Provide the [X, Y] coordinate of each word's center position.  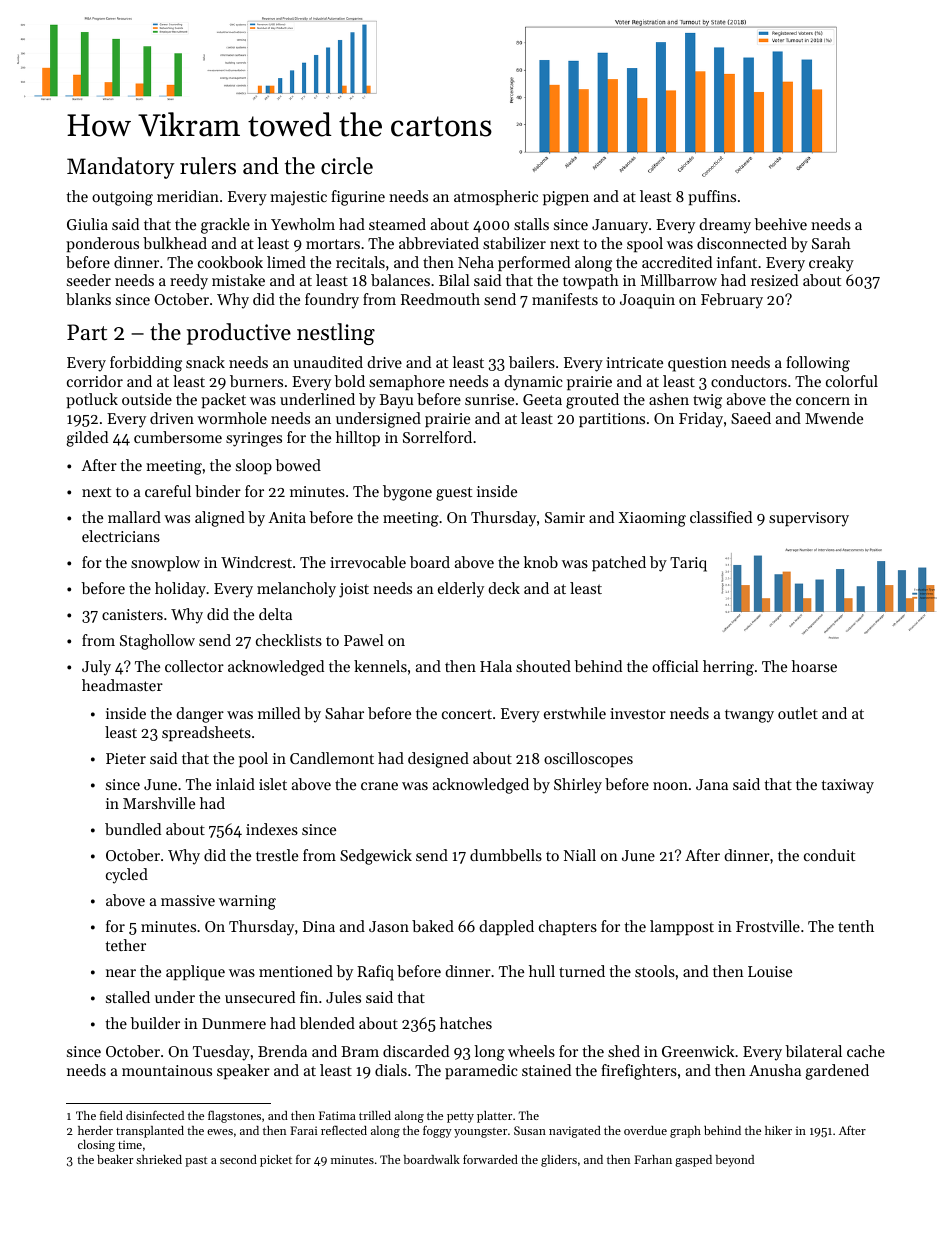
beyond [735, 1161]
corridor [95, 381]
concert [467, 714]
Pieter [126, 758]
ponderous [102, 244]
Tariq [688, 564]
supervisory [809, 519]
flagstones [234, 1116]
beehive [780, 224]
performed [534, 263]
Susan [530, 1130]
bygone [407, 493]
